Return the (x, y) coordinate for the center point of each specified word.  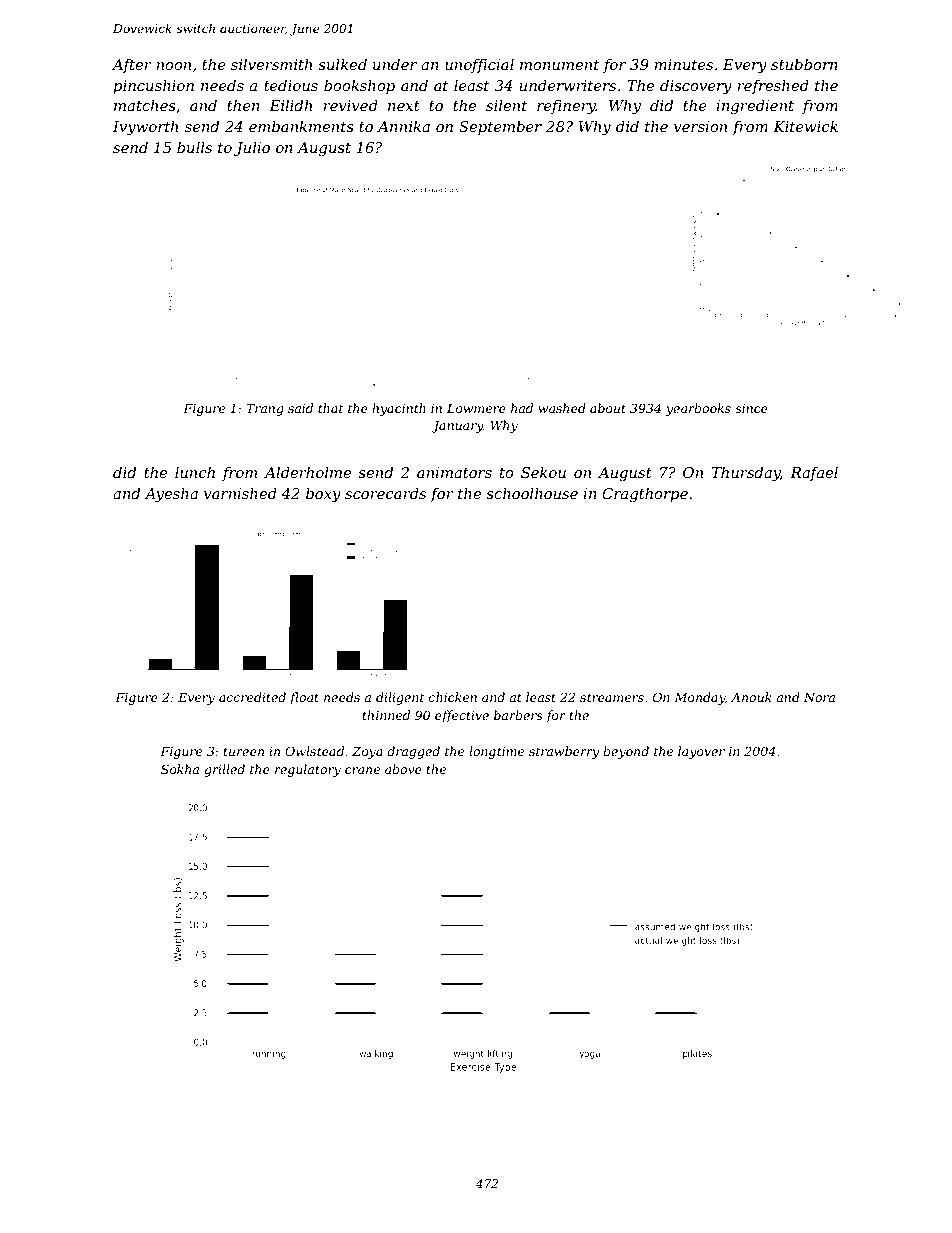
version (700, 126)
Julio (252, 148)
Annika (403, 126)
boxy (323, 495)
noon (173, 66)
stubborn (804, 64)
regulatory (308, 770)
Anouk (751, 697)
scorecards (385, 493)
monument (559, 65)
